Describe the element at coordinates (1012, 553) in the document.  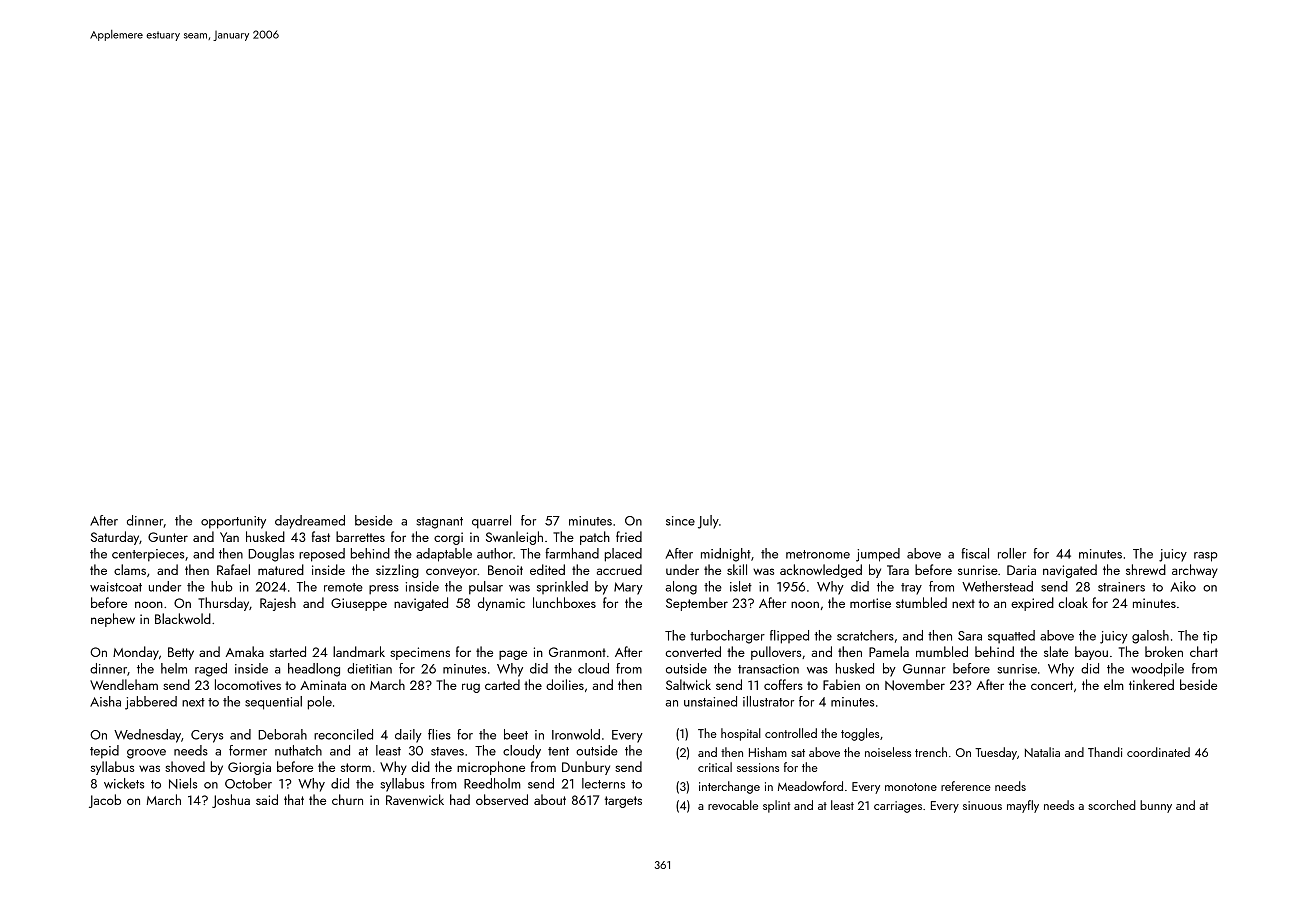
I see `roller` at that location.
